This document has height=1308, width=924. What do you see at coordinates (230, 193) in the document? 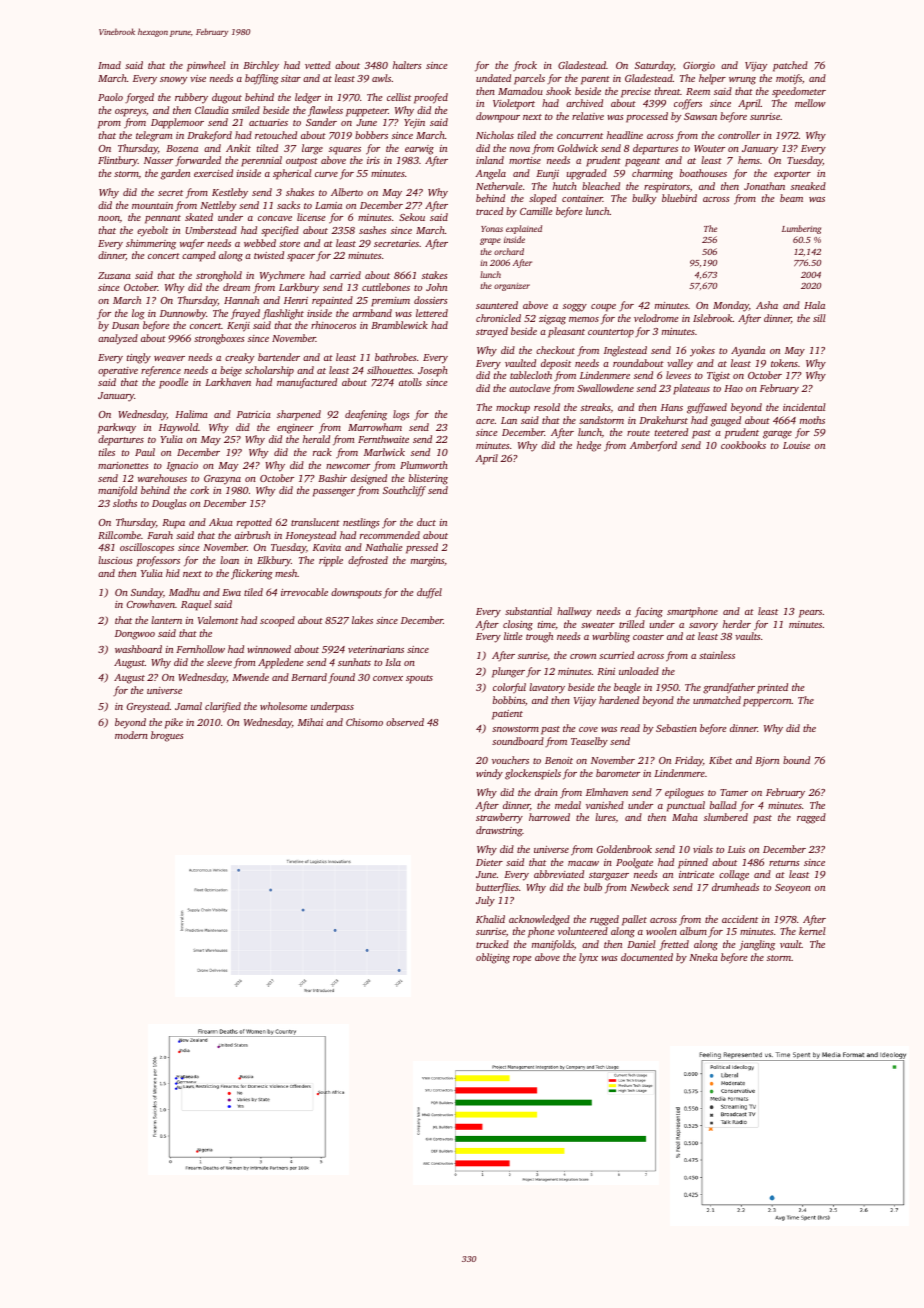
I see `Kestleby` at bounding box center [230, 193].
